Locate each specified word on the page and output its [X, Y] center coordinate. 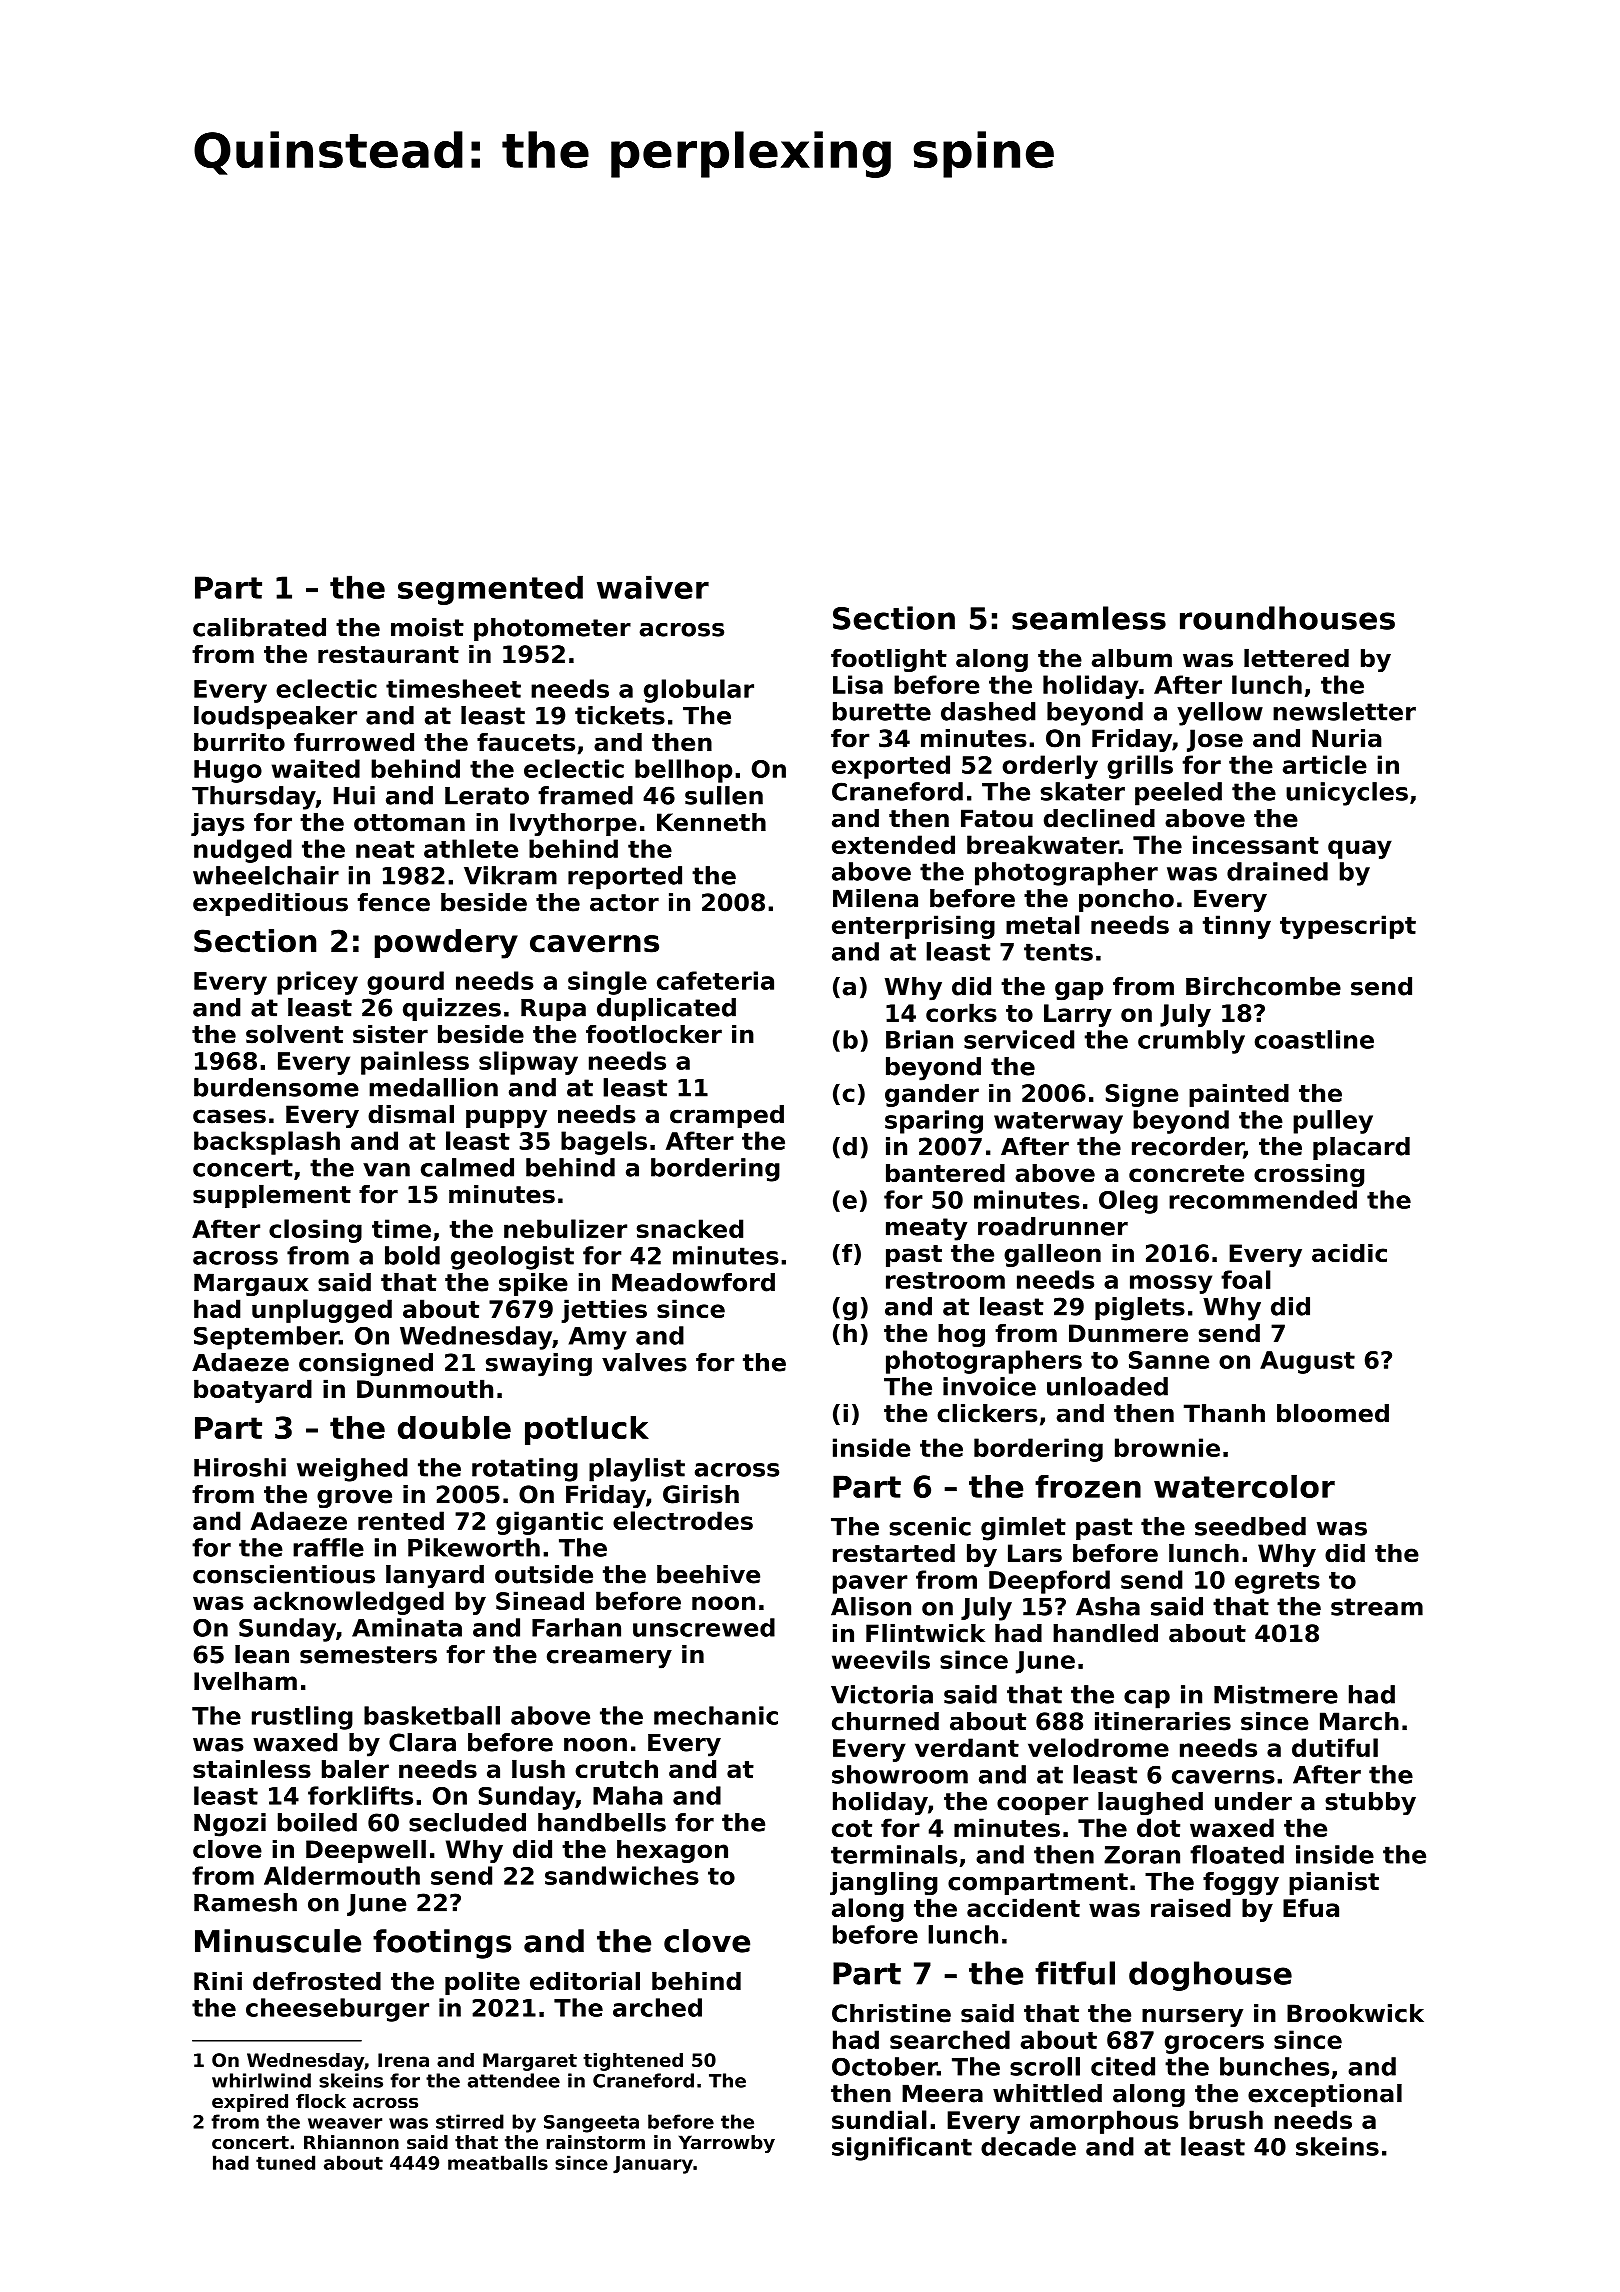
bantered [945, 1173]
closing [315, 1231]
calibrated [259, 627]
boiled [317, 1822]
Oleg [1128, 1202]
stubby [1370, 1803]
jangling [884, 1884]
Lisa [858, 684]
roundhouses [1287, 618]
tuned [285, 2162]
